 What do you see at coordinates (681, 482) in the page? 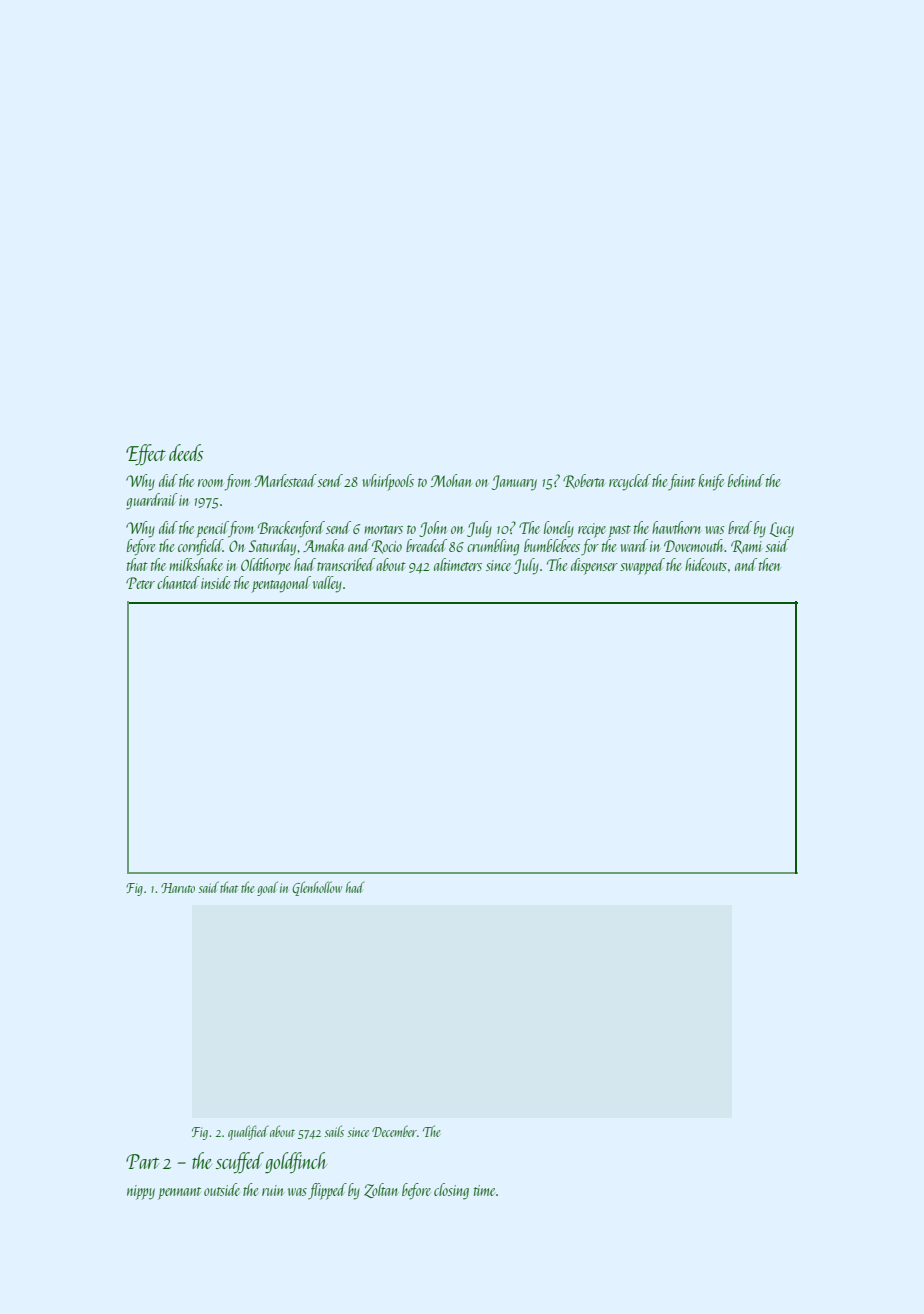
I see `faint` at bounding box center [681, 482].
